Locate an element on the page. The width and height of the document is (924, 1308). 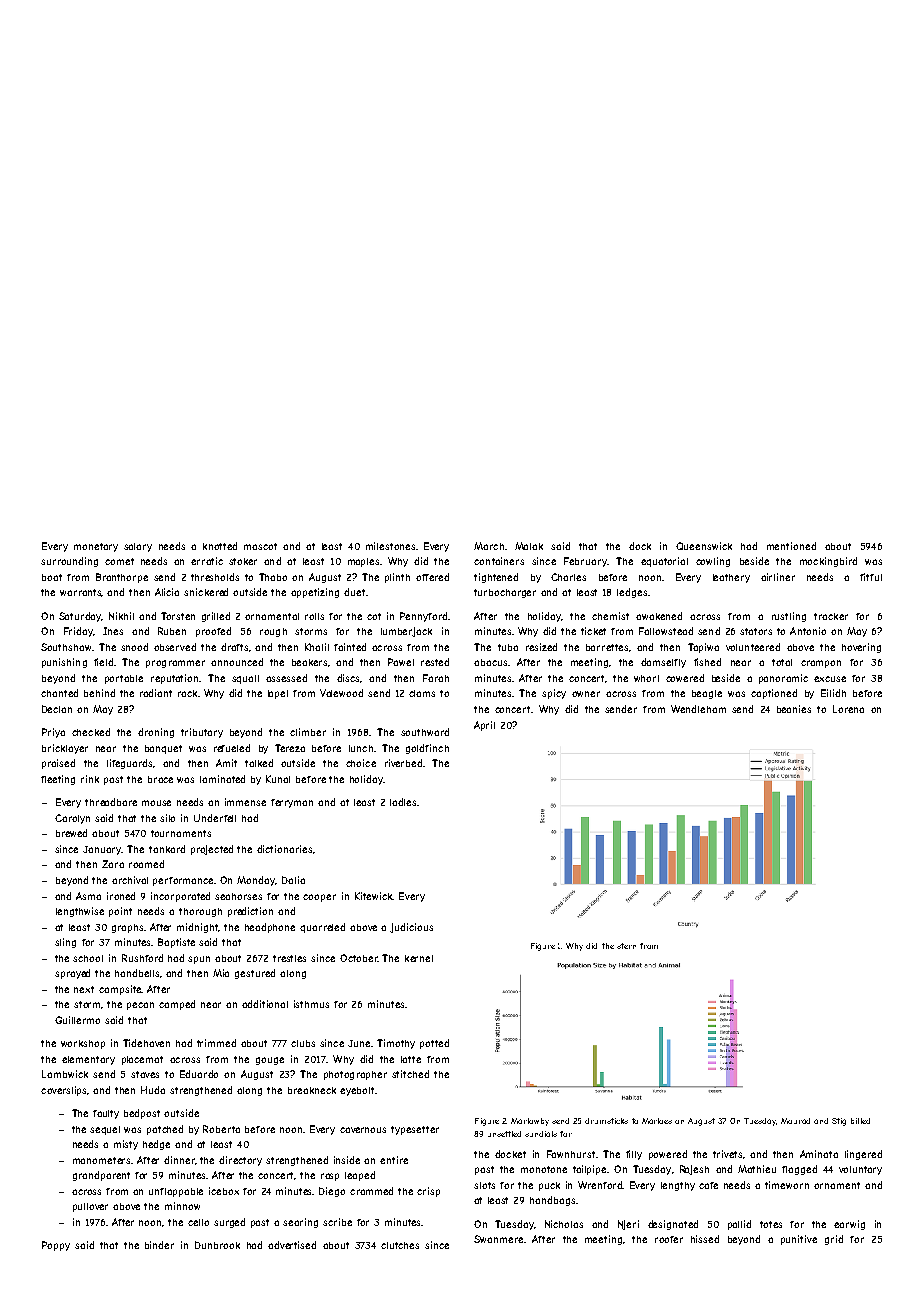
stern is located at coordinates (626, 946).
